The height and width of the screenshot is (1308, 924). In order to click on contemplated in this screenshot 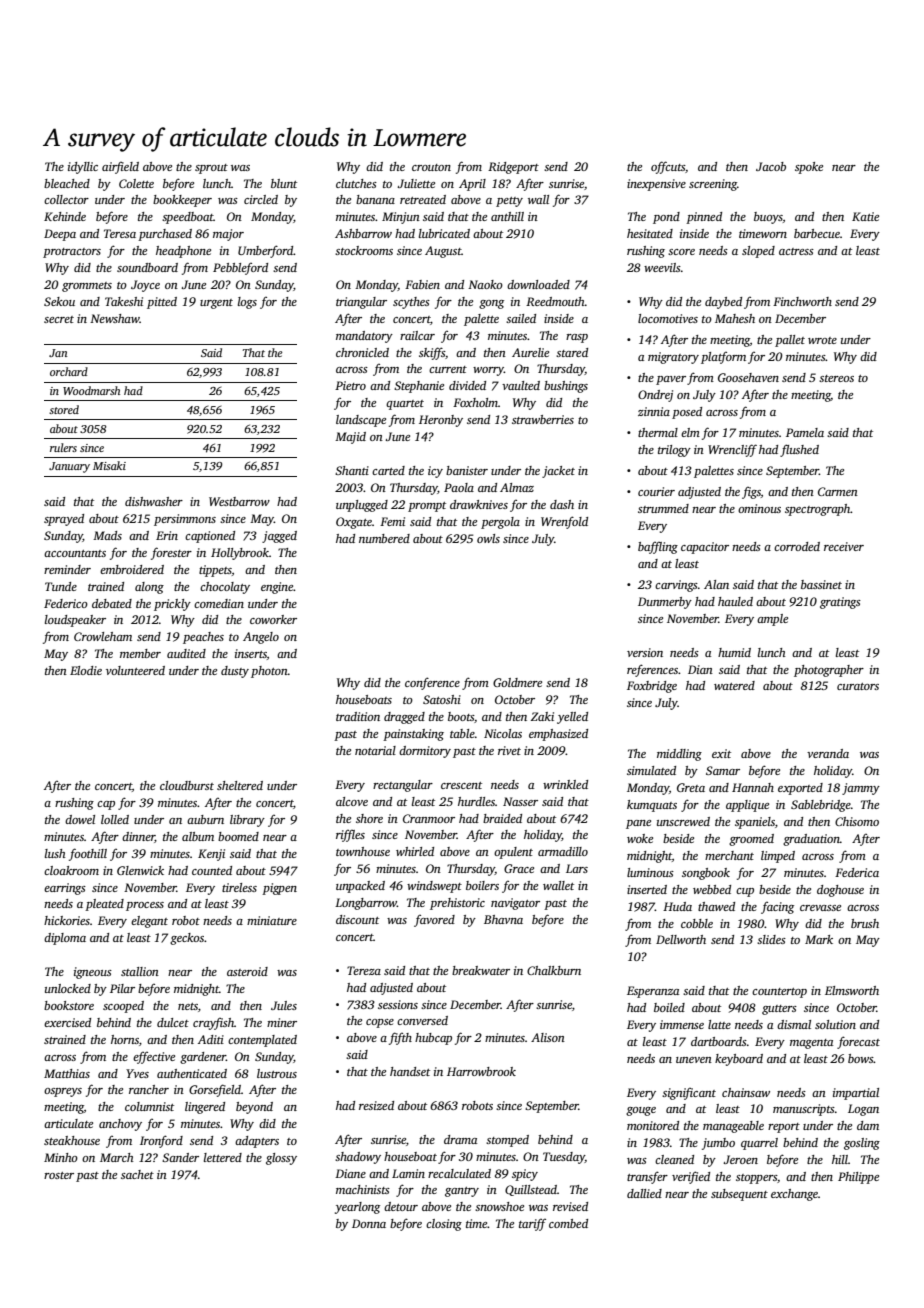, I will do `click(262, 1041)`.
